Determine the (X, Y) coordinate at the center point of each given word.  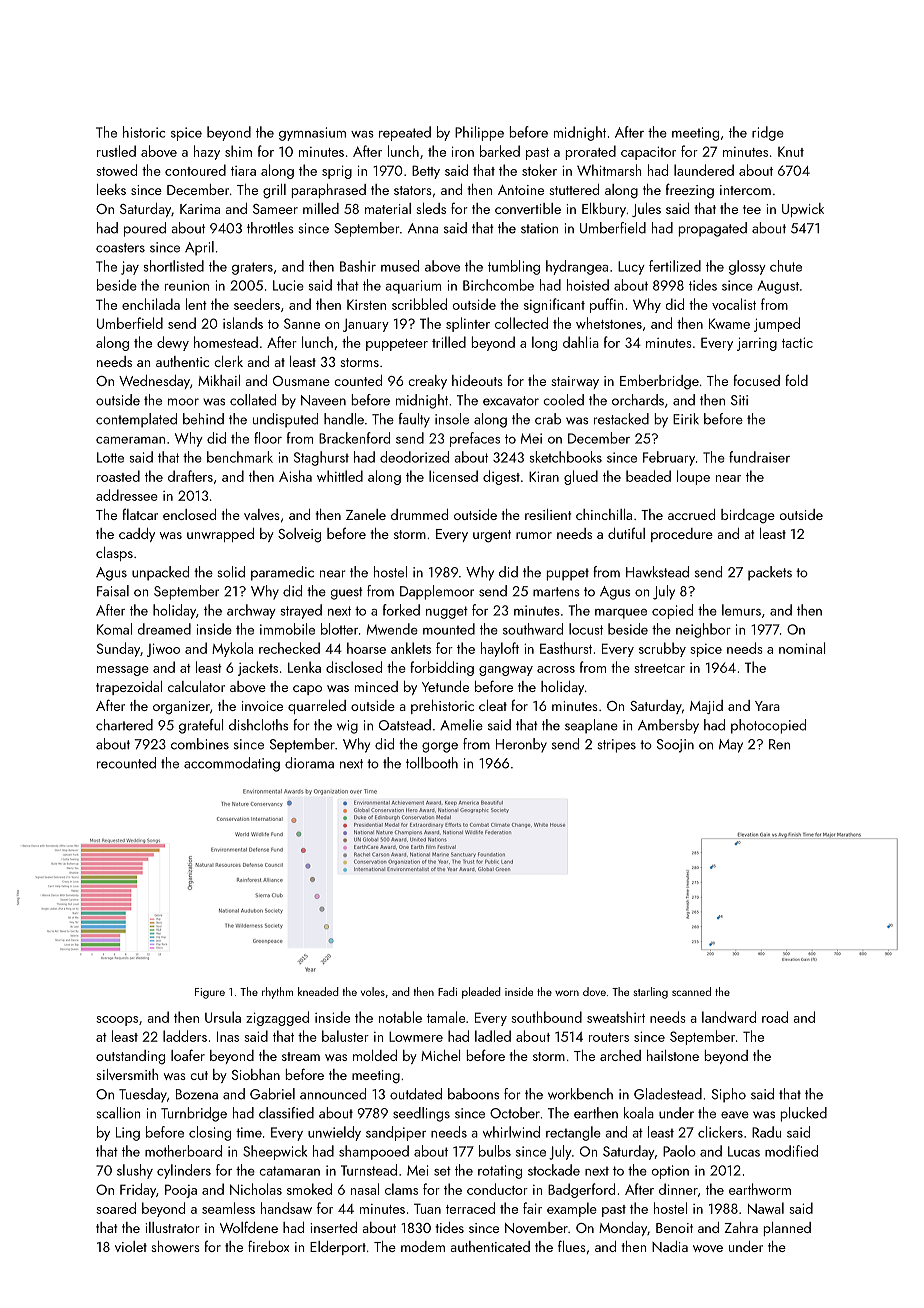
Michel (440, 1055)
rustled (116, 151)
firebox (268, 1246)
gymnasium (312, 134)
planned (787, 1229)
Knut (791, 151)
